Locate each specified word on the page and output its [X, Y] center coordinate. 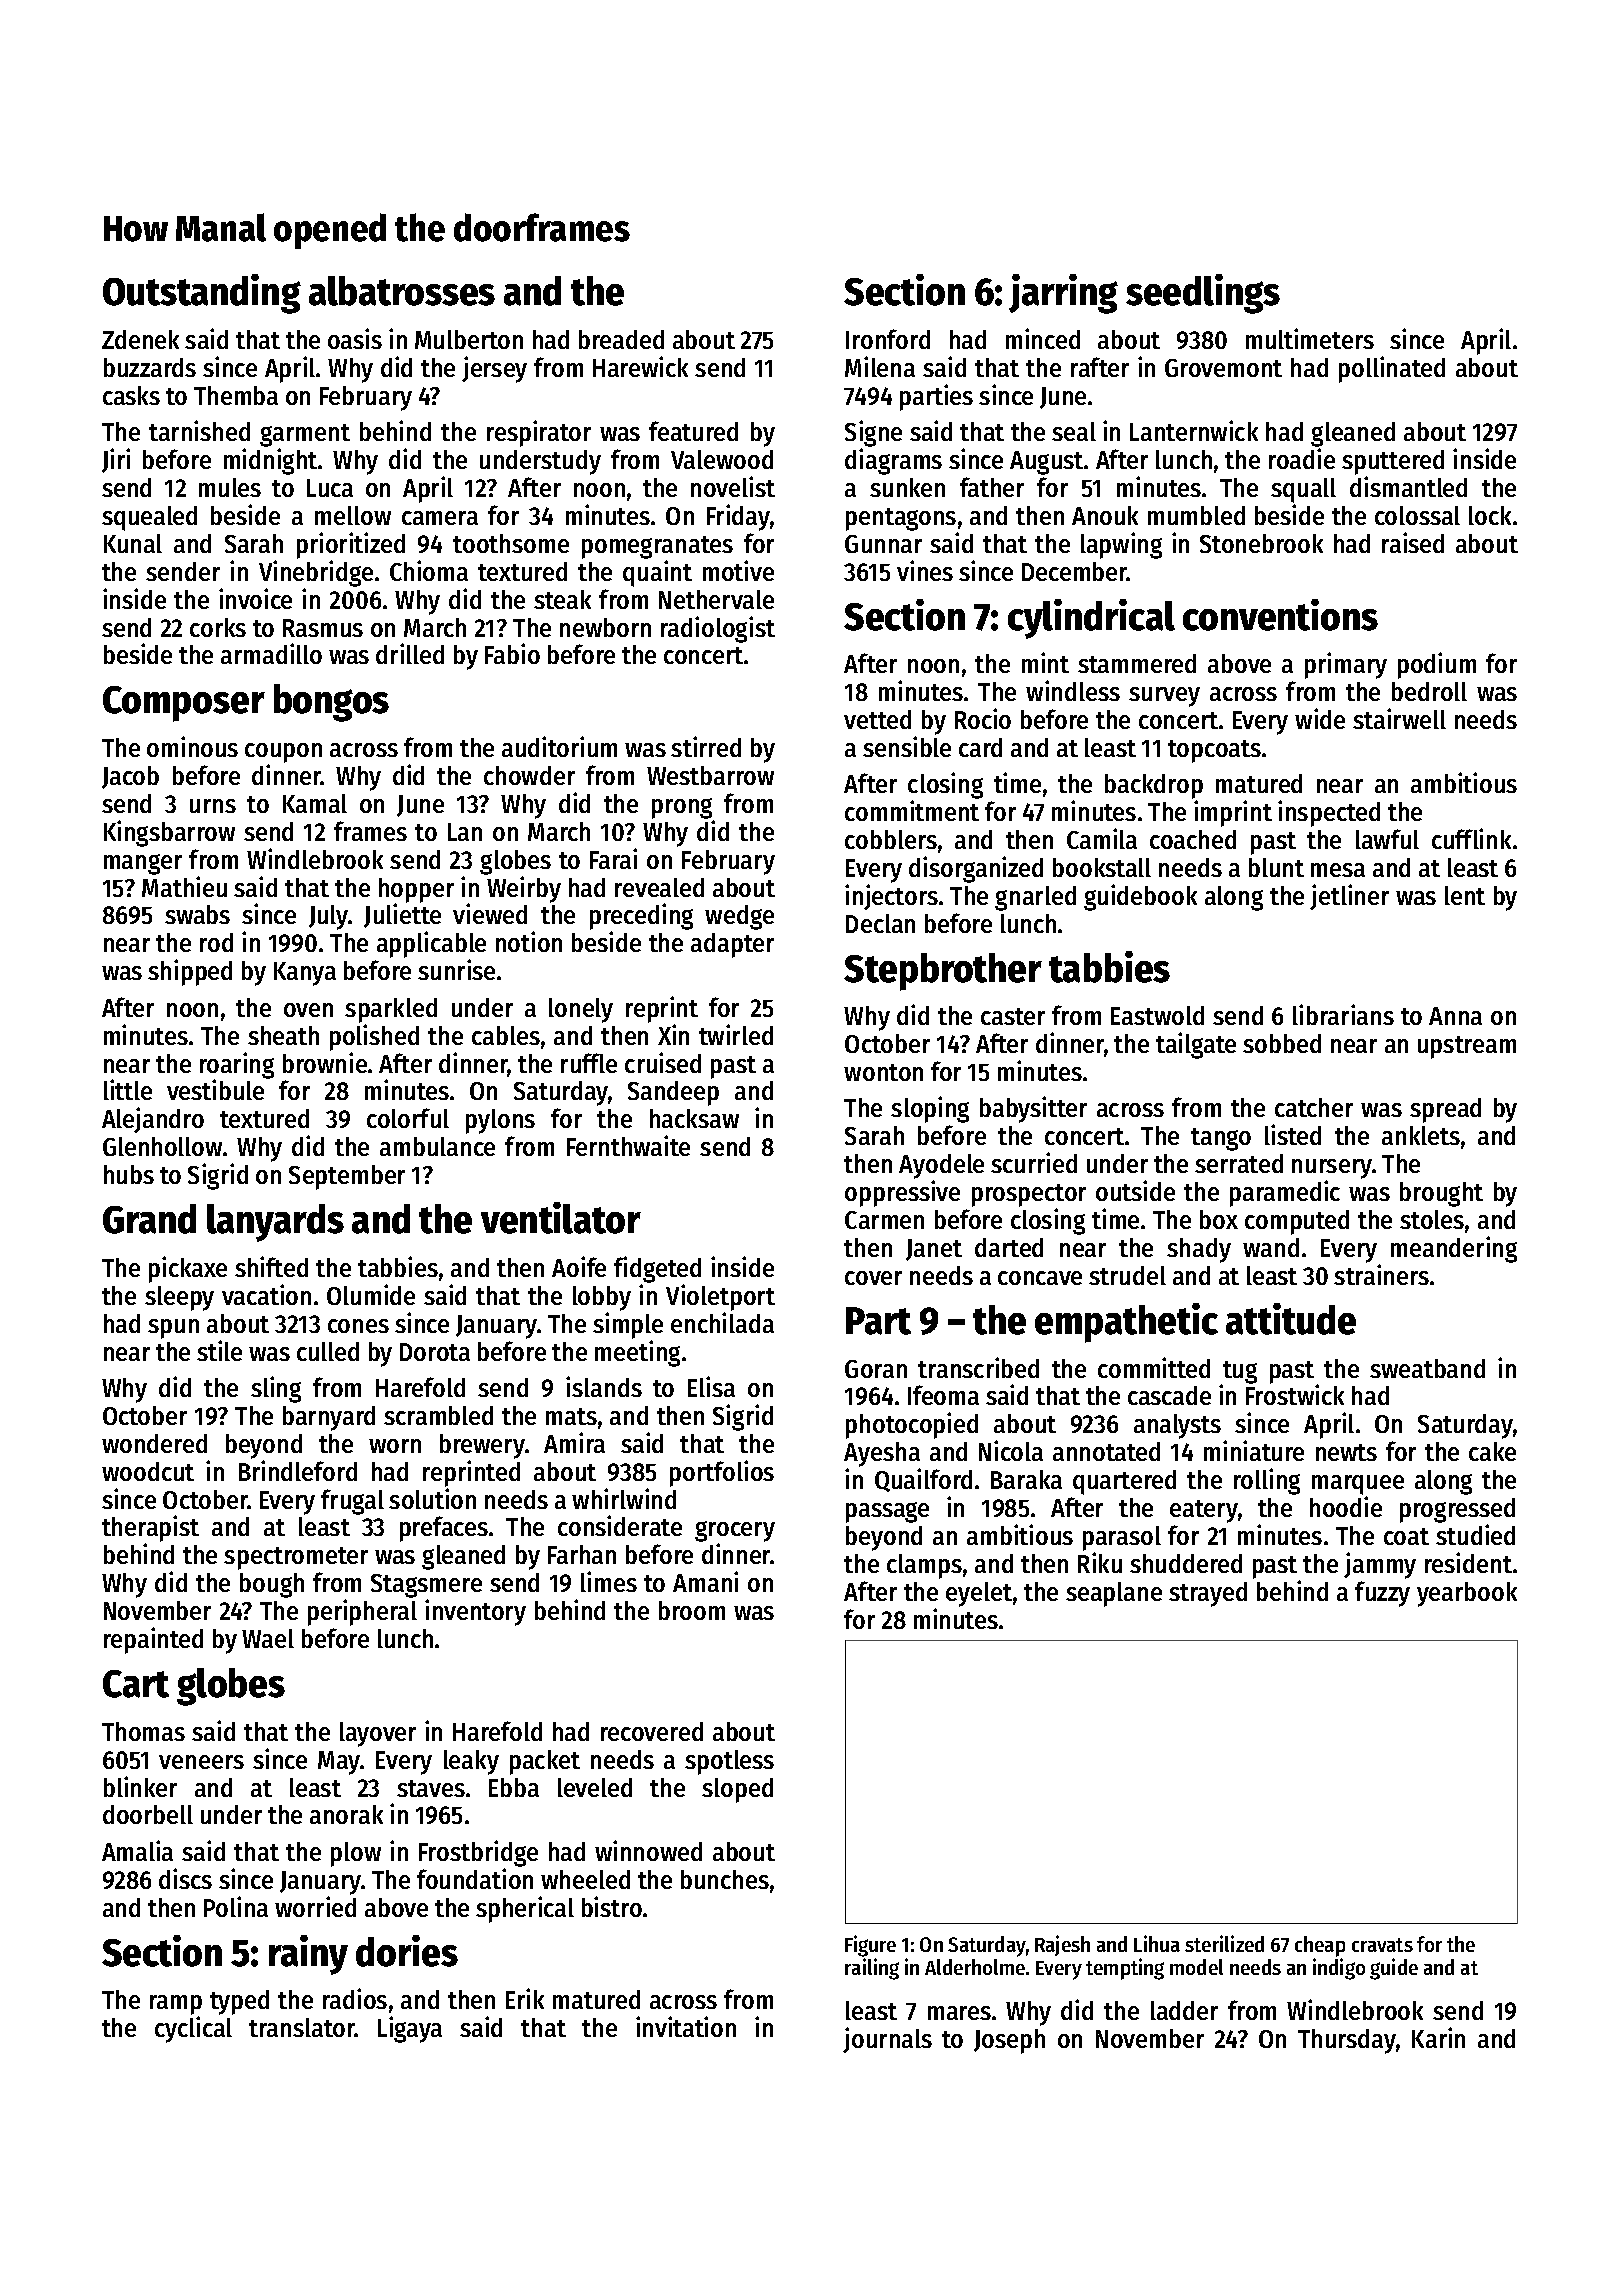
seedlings [1203, 294]
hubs [129, 1174]
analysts [1177, 1426]
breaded [621, 339]
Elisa [711, 1386]
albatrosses [402, 291]
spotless [729, 1762]
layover [378, 1734]
